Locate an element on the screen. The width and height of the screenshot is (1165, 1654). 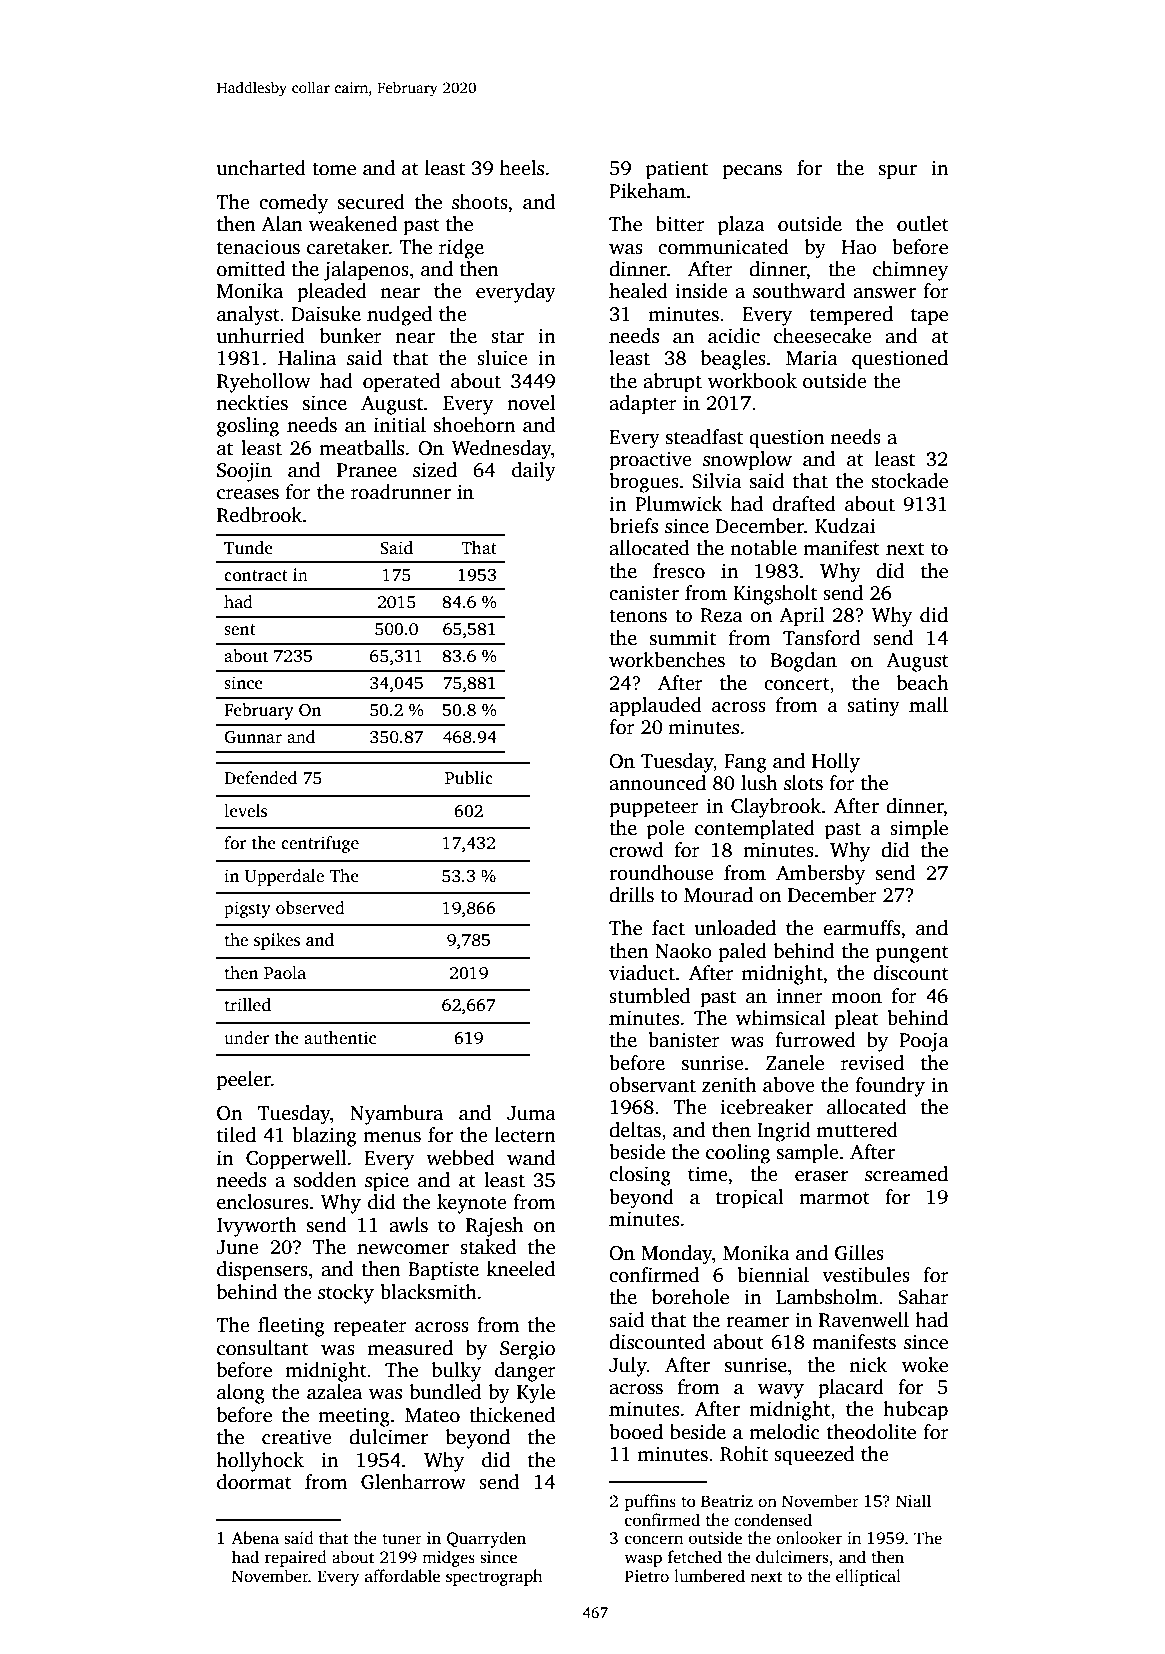
staked is located at coordinates (488, 1247).
